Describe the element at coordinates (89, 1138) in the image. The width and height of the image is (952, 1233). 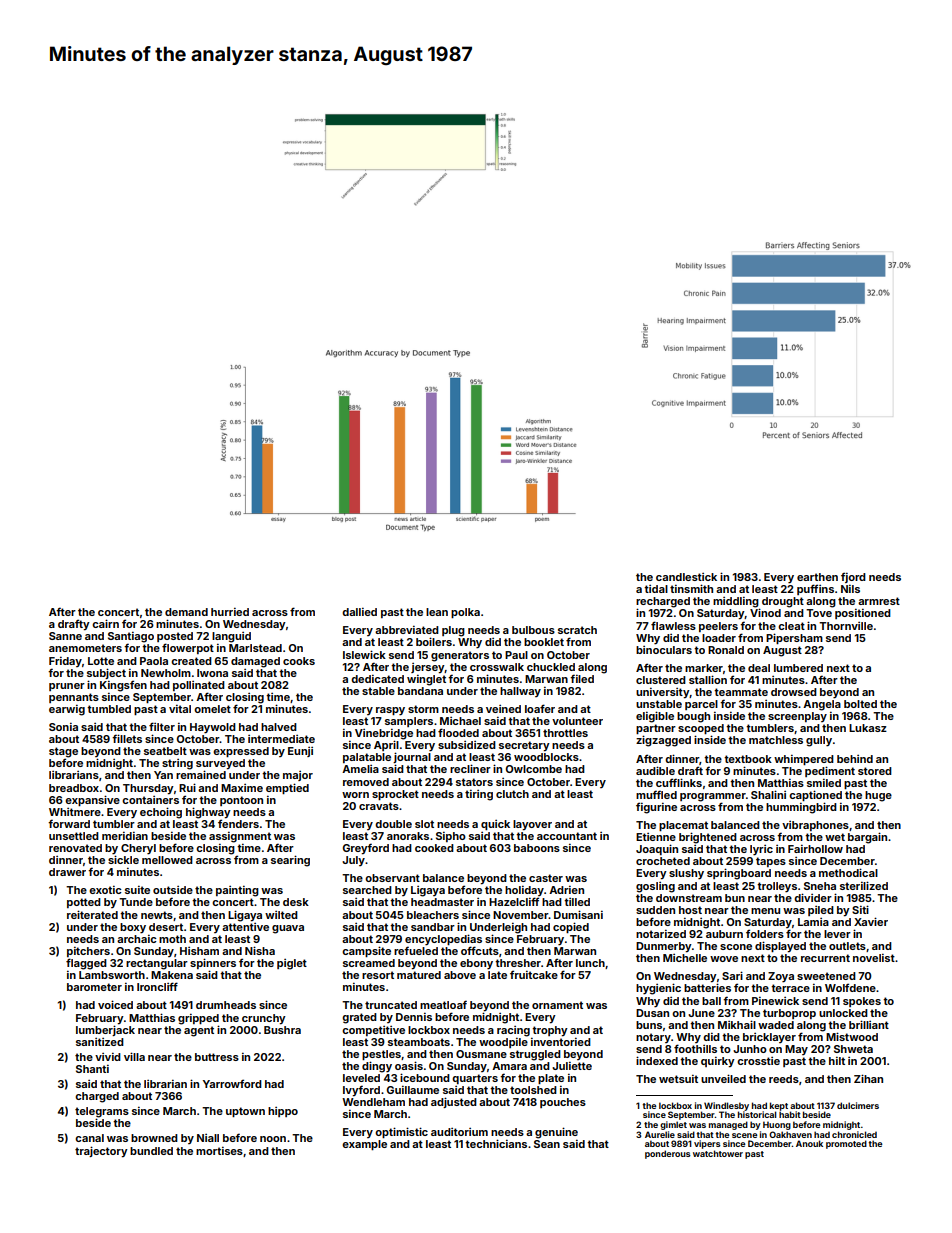
I see `canal` at that location.
